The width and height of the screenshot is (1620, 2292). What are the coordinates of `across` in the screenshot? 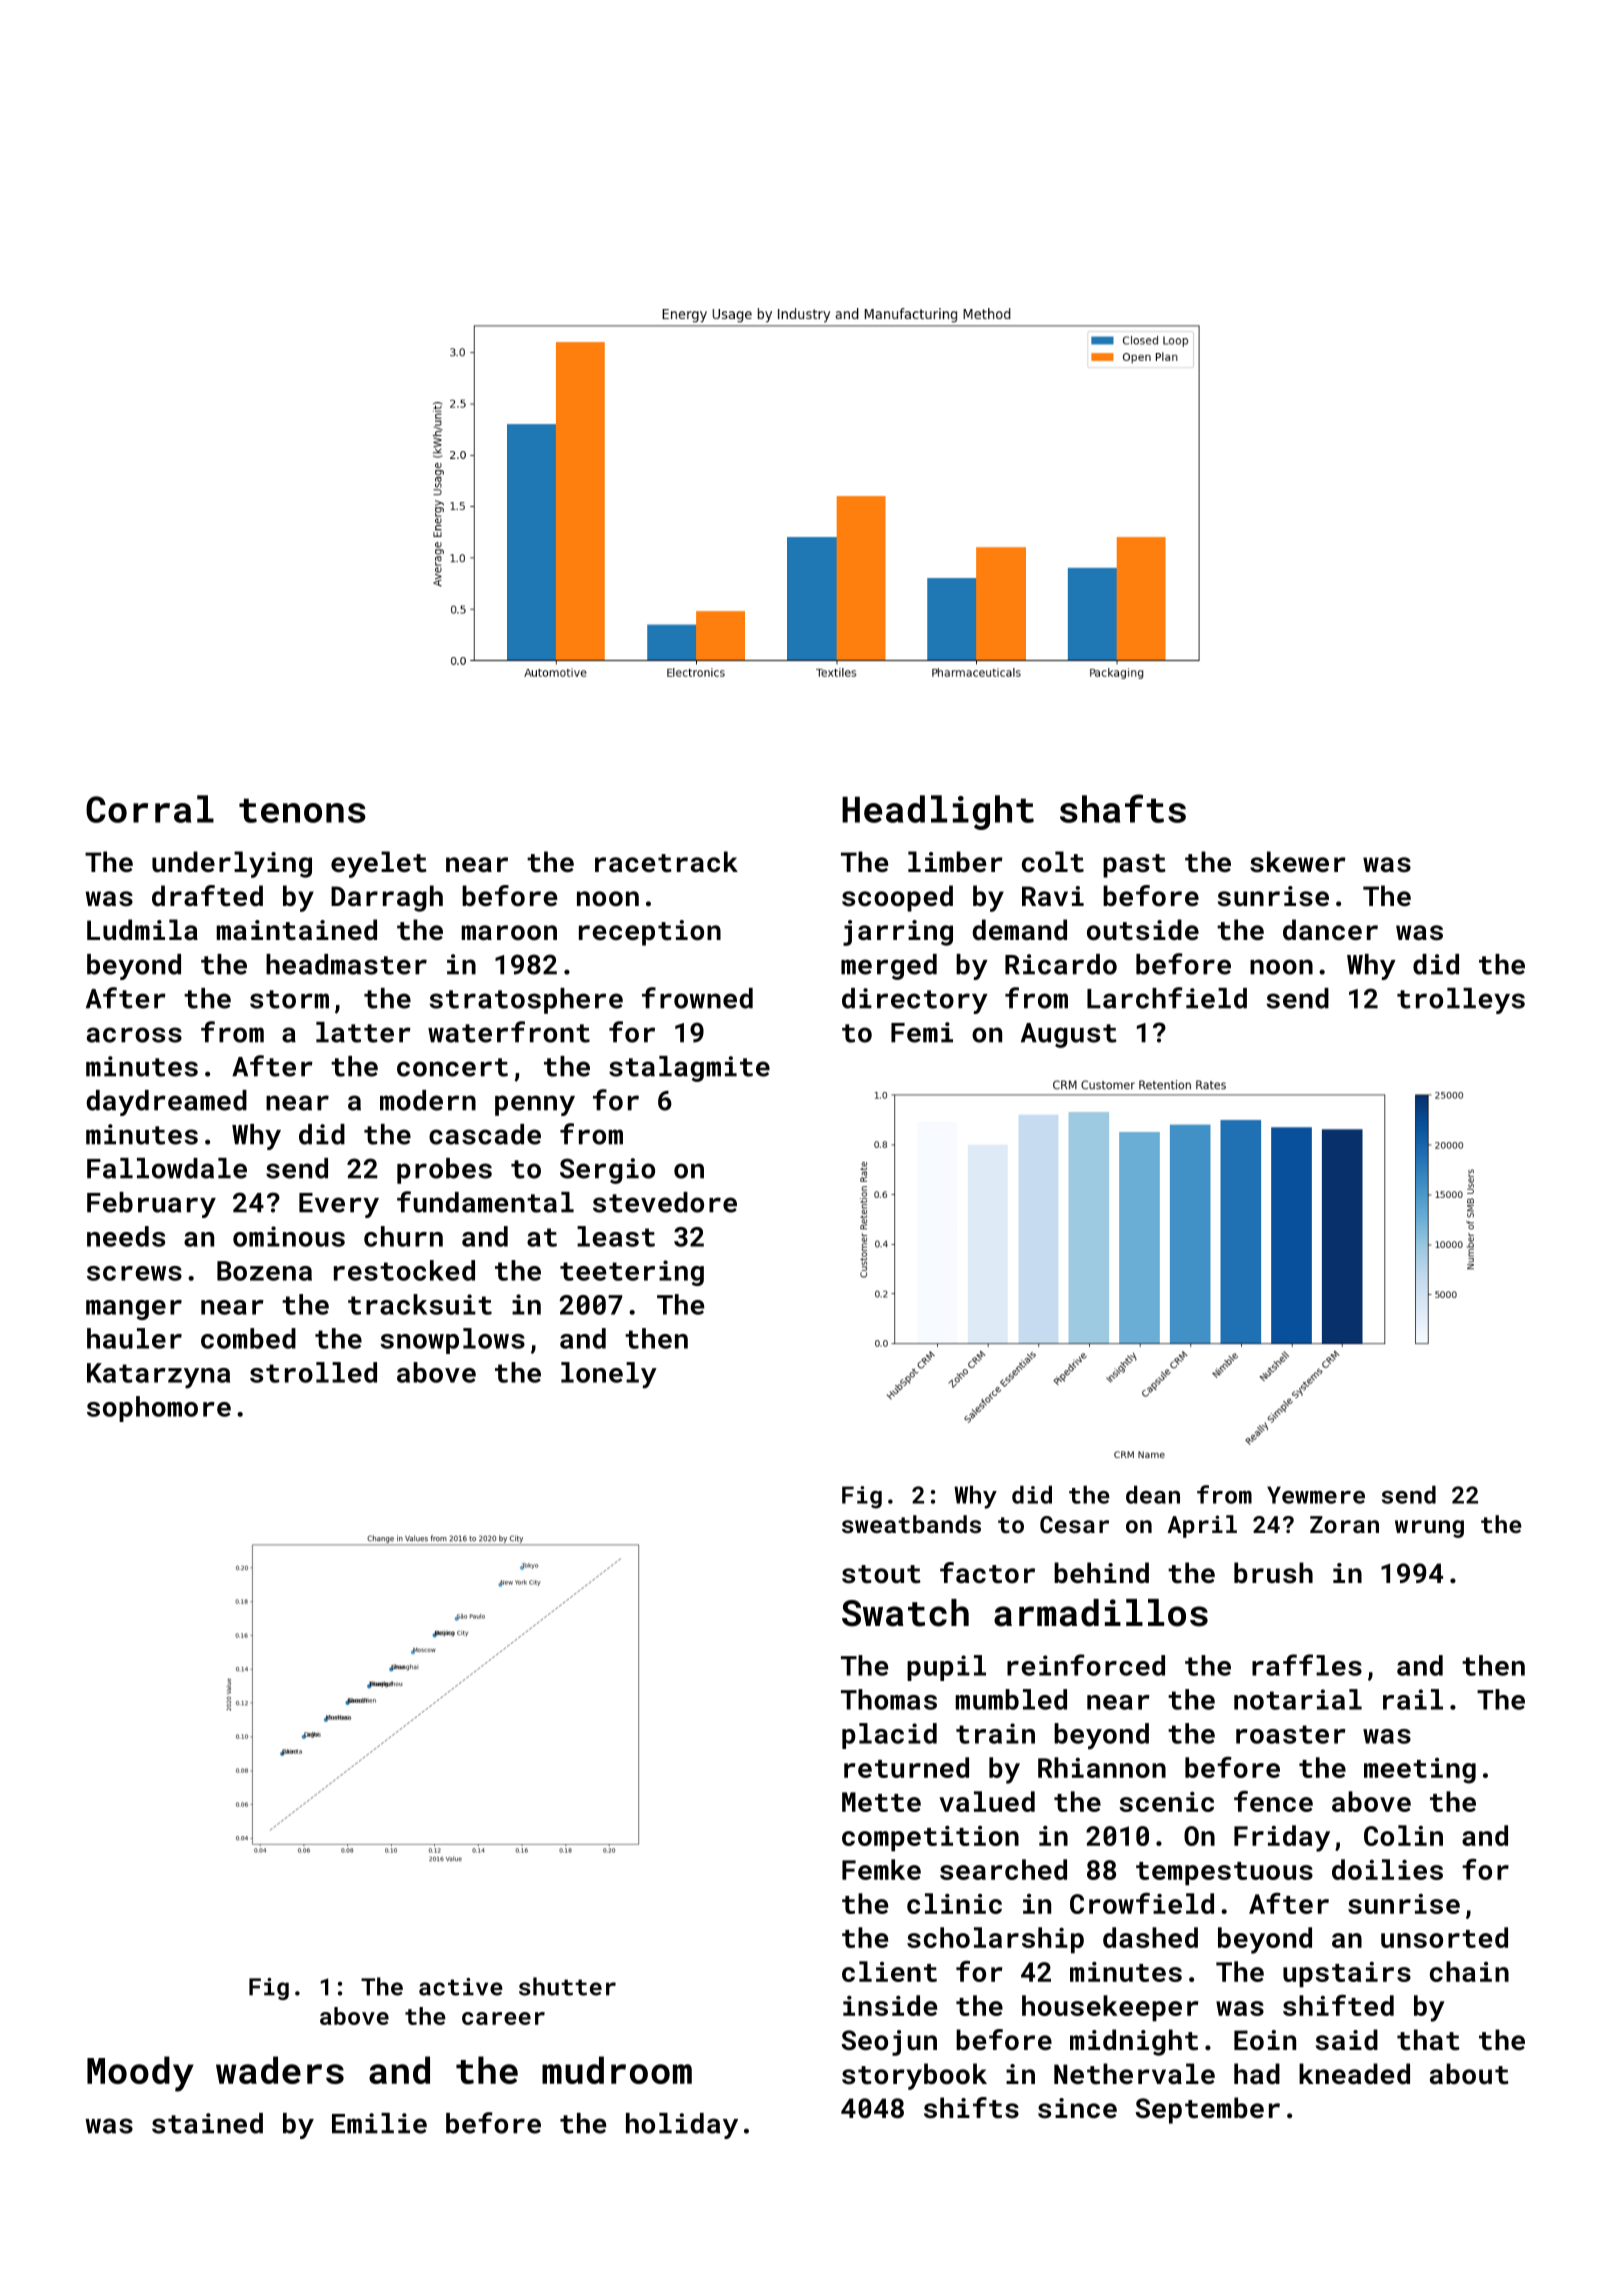 It's located at (134, 1035).
